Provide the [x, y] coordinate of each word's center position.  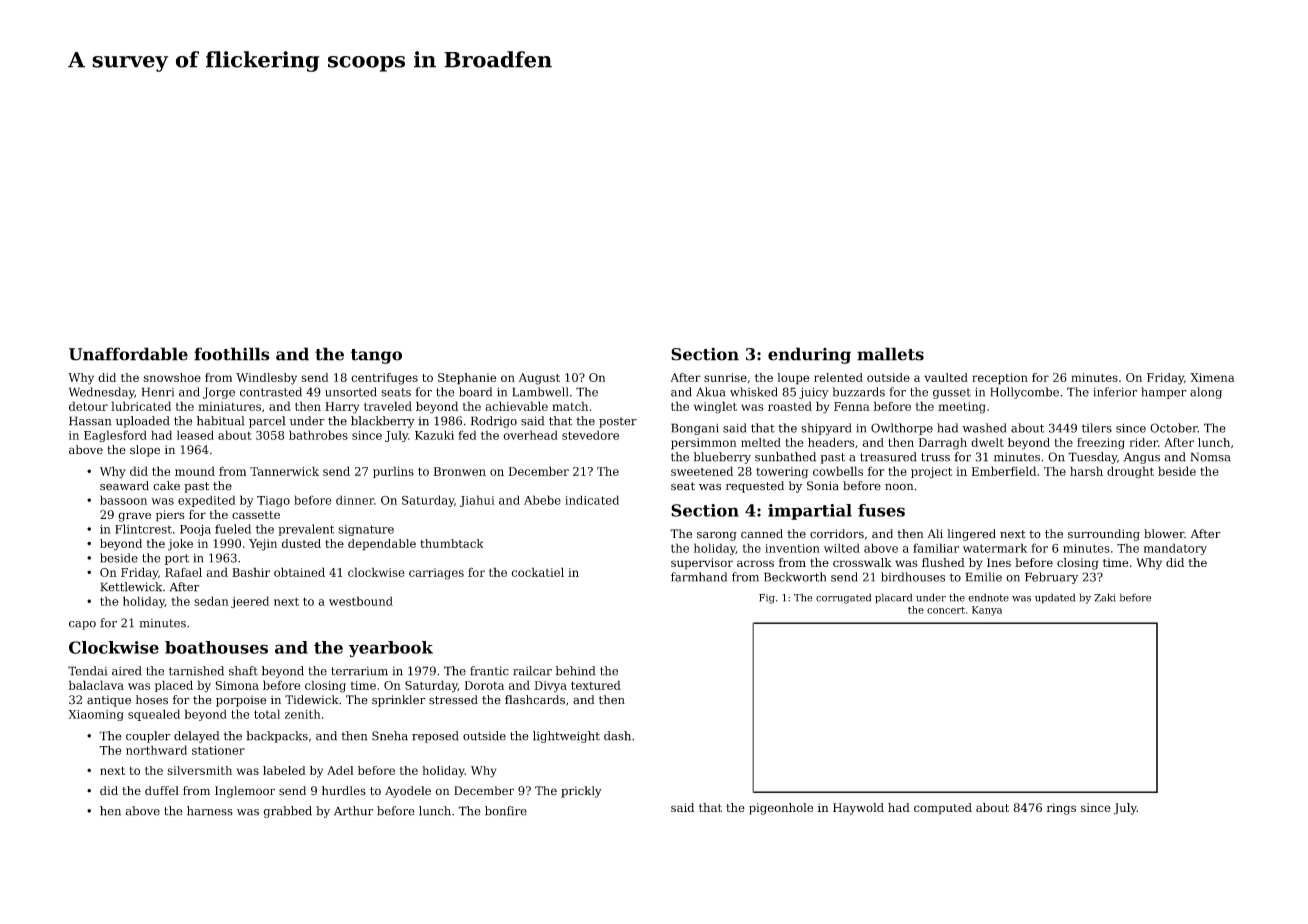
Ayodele [408, 792]
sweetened [702, 471]
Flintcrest [143, 529]
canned [762, 534]
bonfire [506, 811]
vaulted [946, 377]
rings [1061, 809]
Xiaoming [96, 715]
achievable [516, 406]
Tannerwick [284, 471]
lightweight [566, 737]
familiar [936, 548]
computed [943, 809]
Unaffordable [128, 354]
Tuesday [1092, 458]
